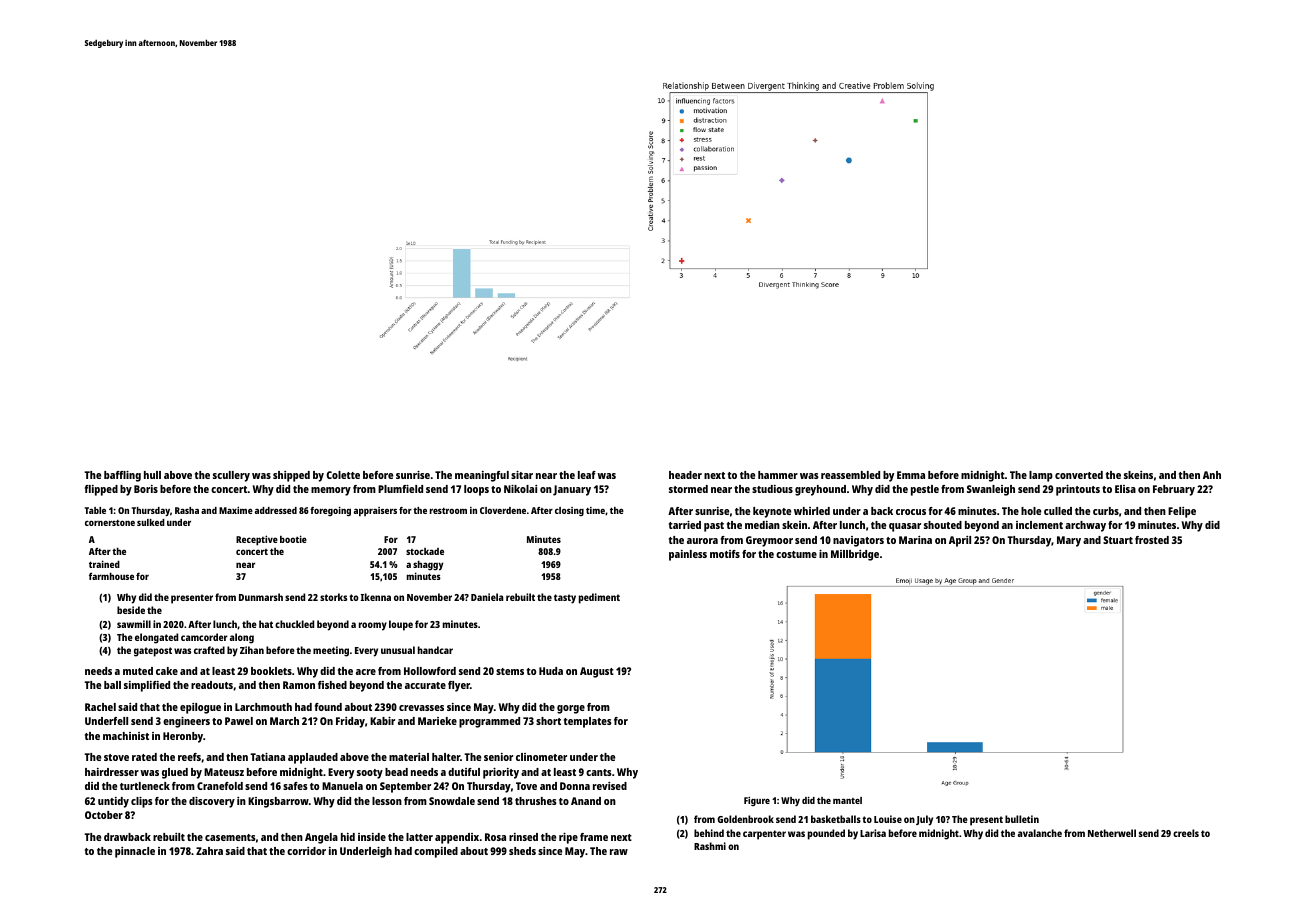 This screenshot has width=1308, height=924. Describe the element at coordinates (366, 672) in the screenshot. I see `acre` at that location.
